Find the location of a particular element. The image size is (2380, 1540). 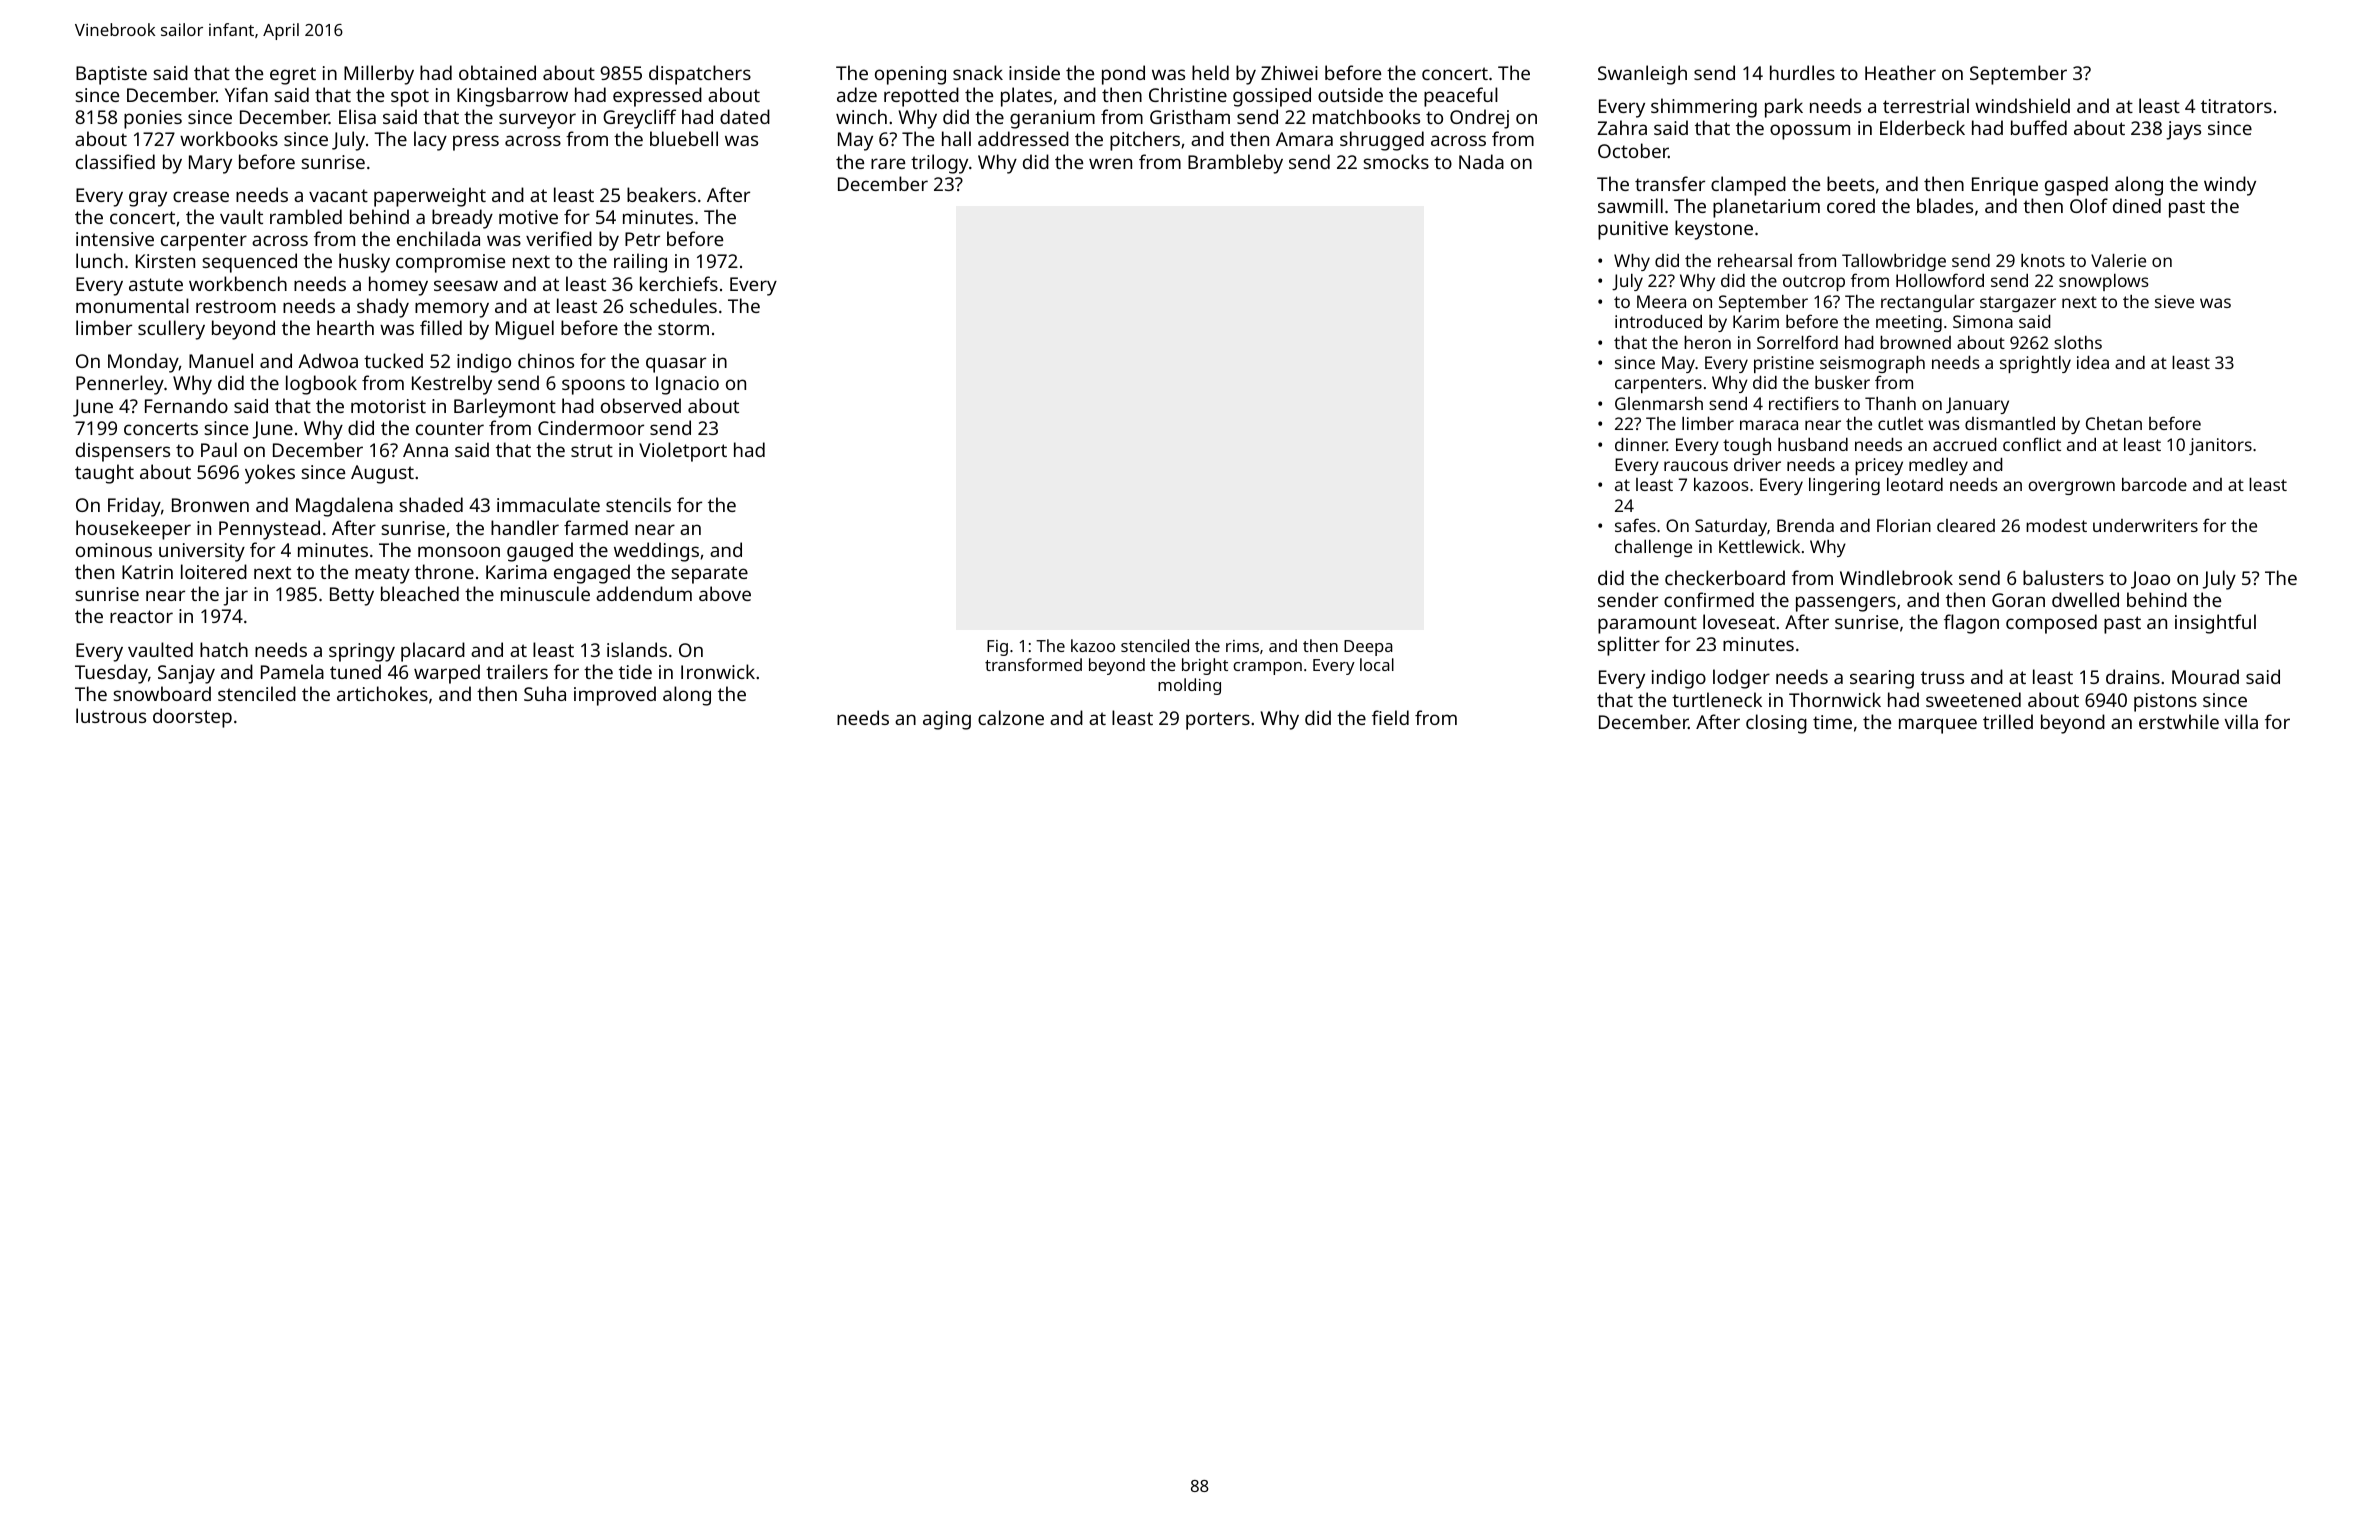

Millerby is located at coordinates (379, 75).
